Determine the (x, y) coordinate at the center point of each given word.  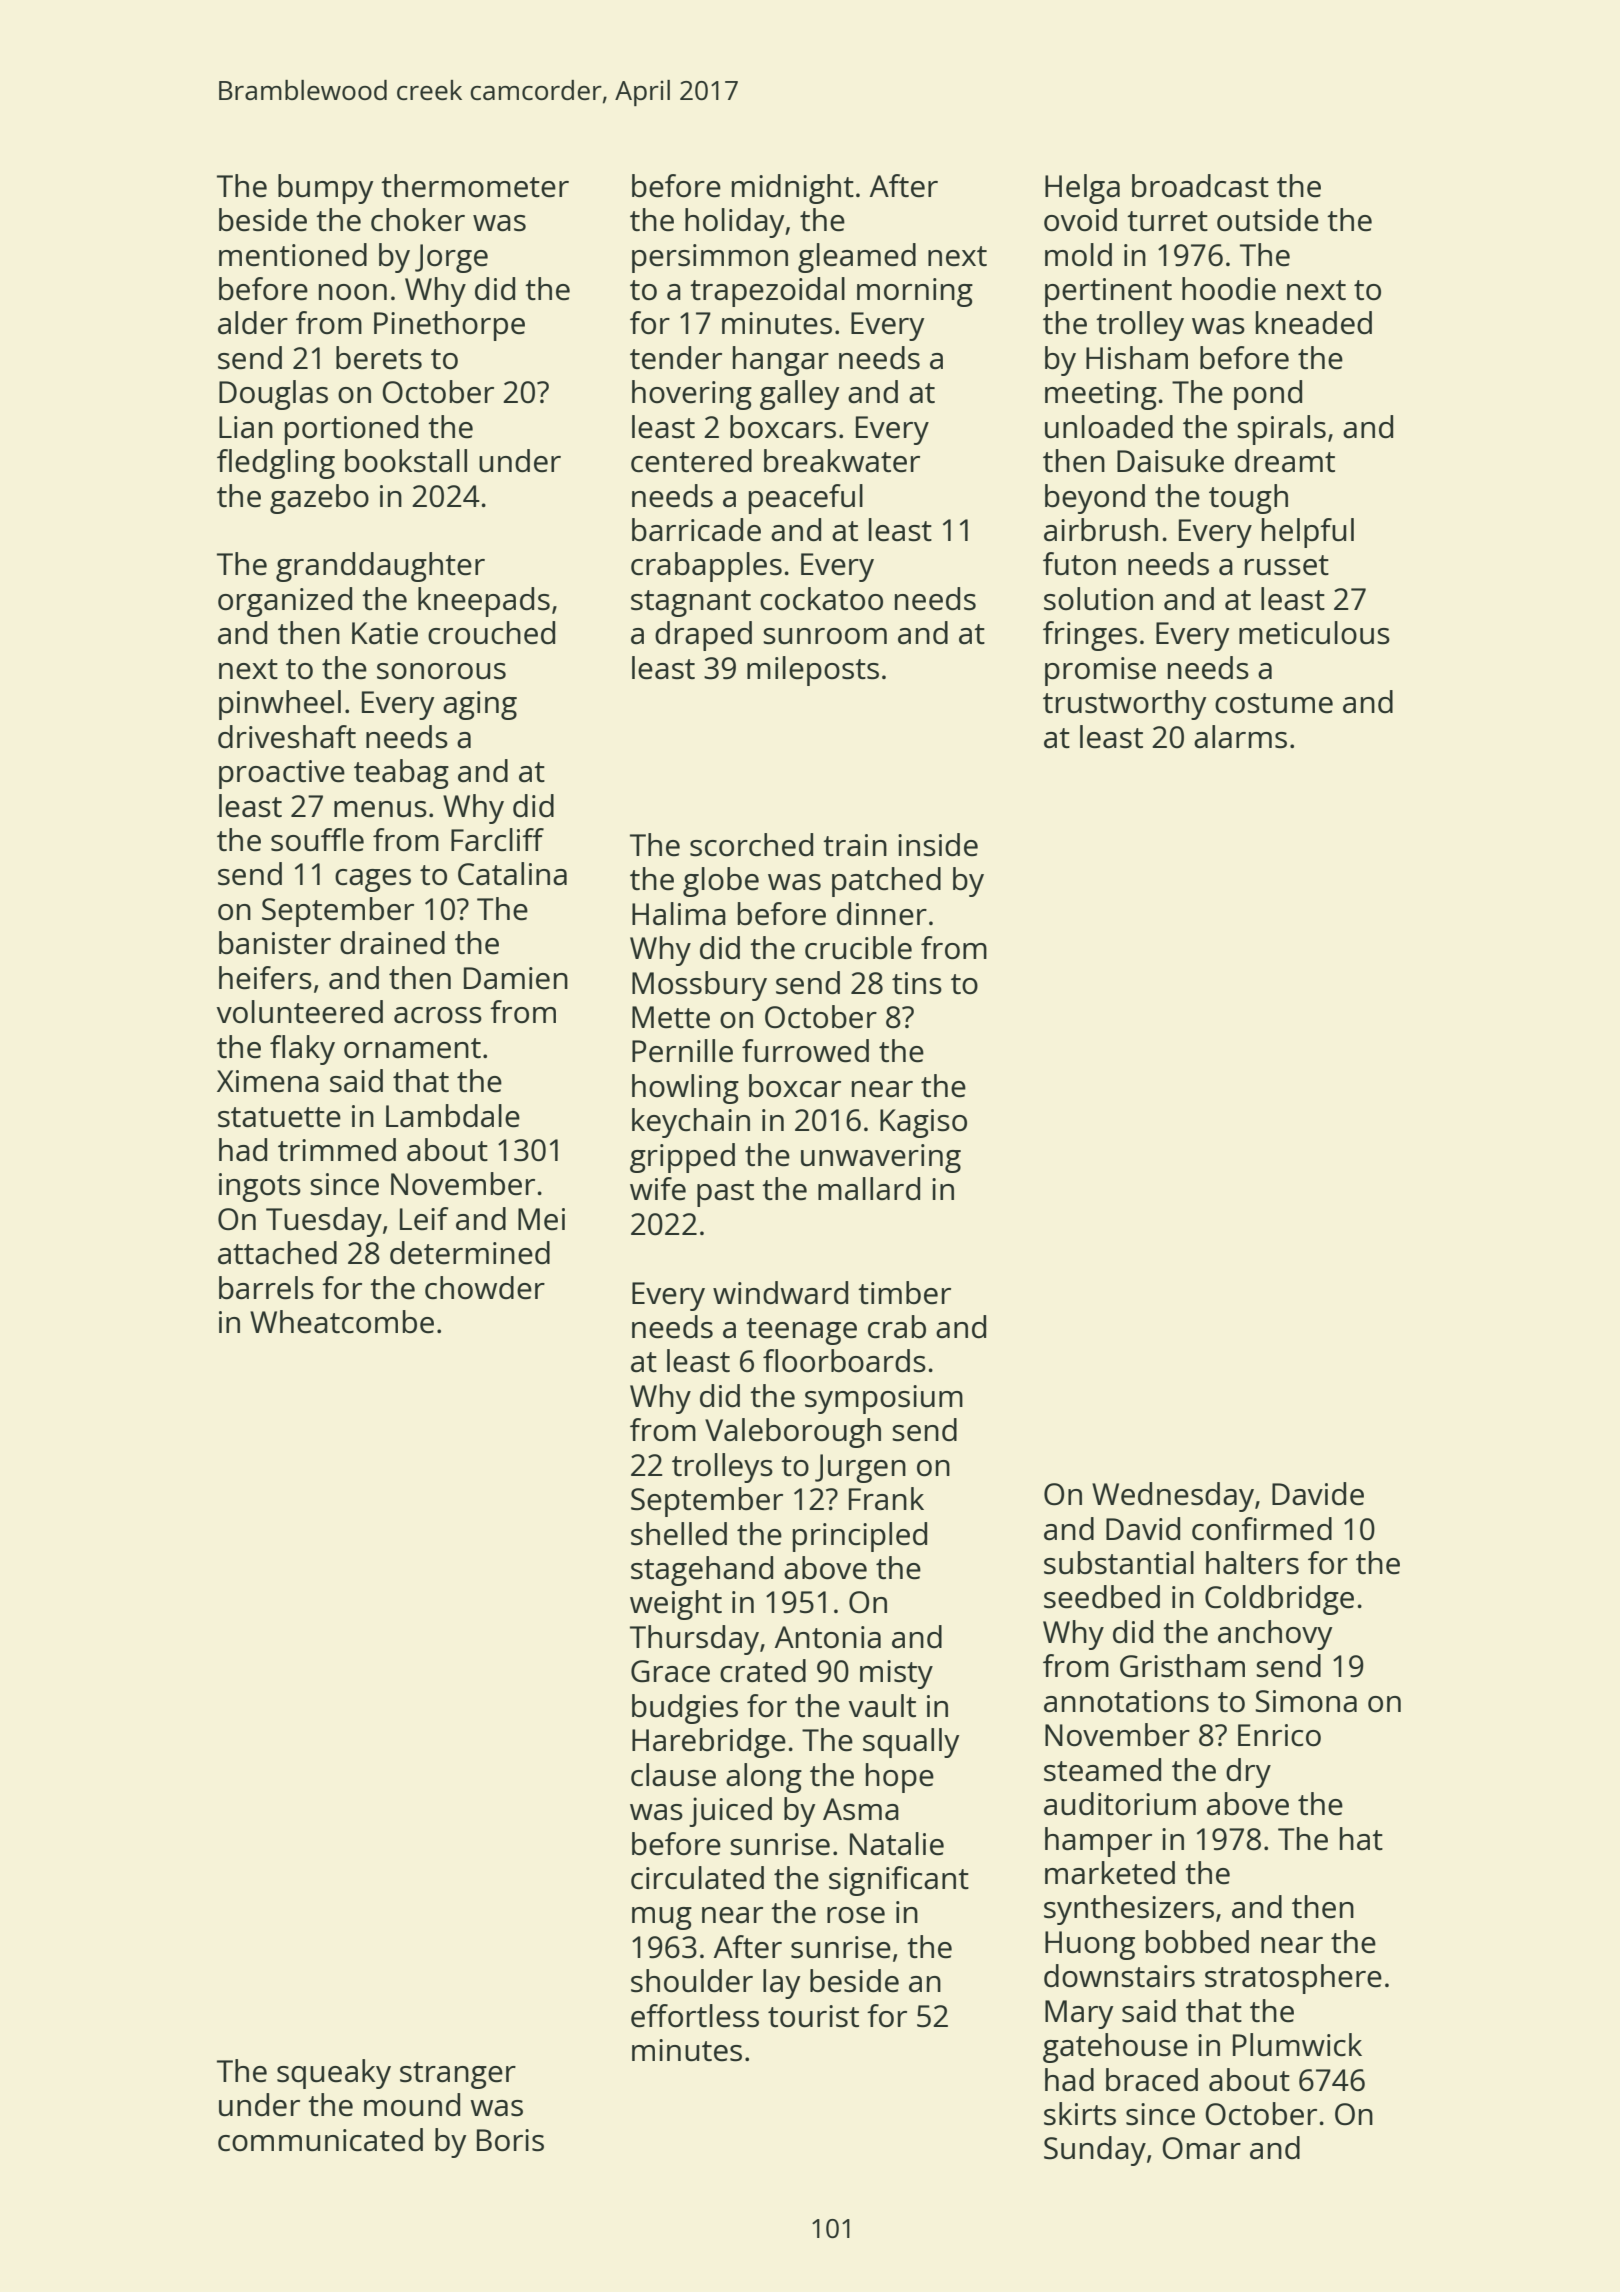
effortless (695, 2016)
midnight (793, 189)
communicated (320, 2140)
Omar (1201, 2148)
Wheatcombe (342, 1322)
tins (917, 983)
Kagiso (923, 1123)
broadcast (1200, 186)
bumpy (325, 189)
